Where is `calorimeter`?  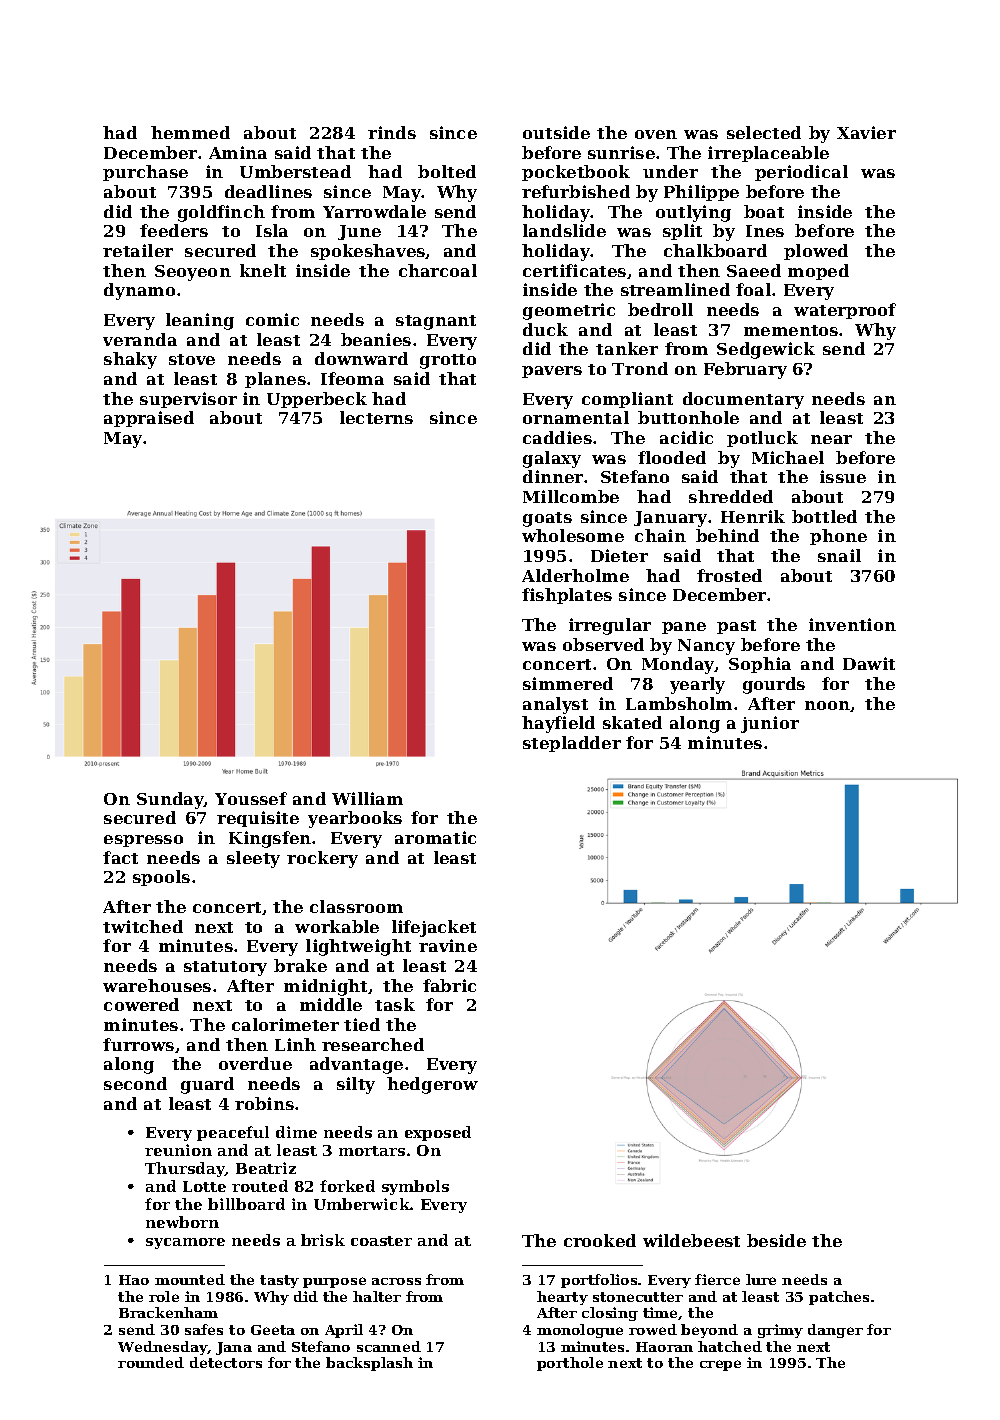
calorimeter is located at coordinates (285, 1024).
